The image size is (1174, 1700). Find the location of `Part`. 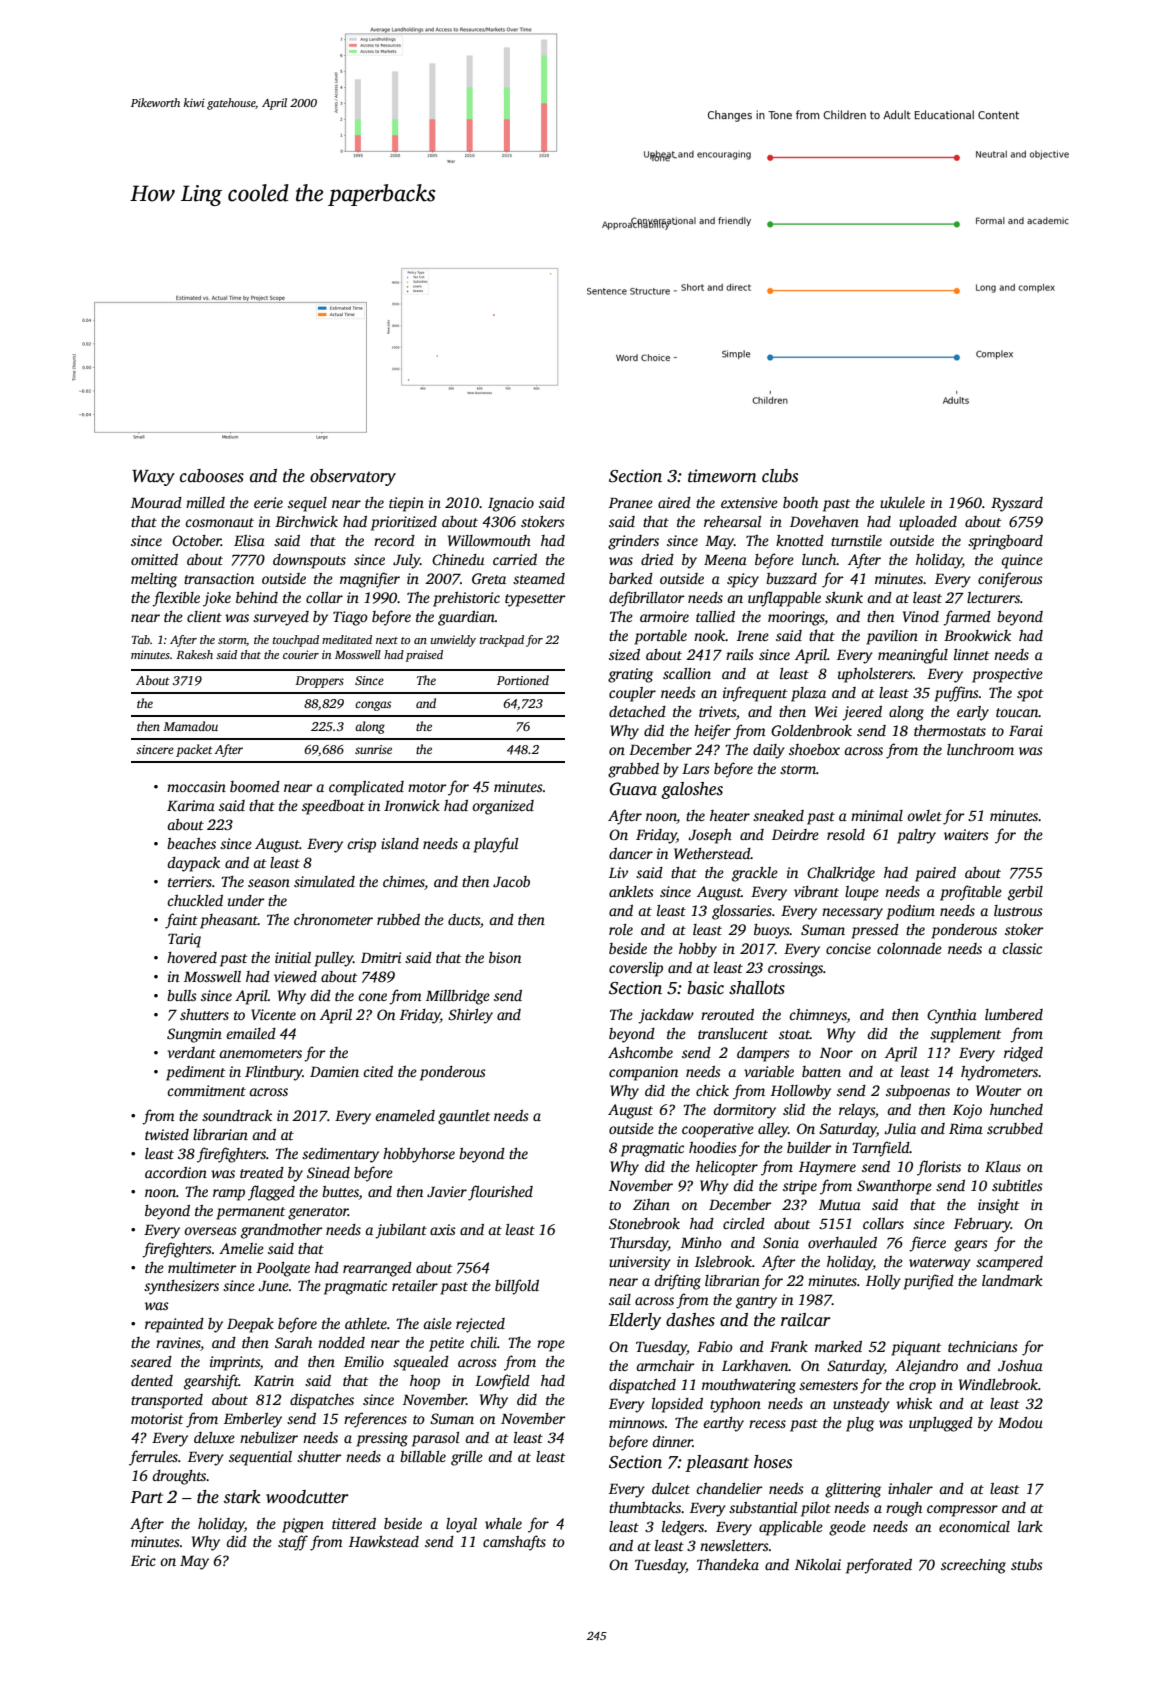

Part is located at coordinates (146, 1497).
